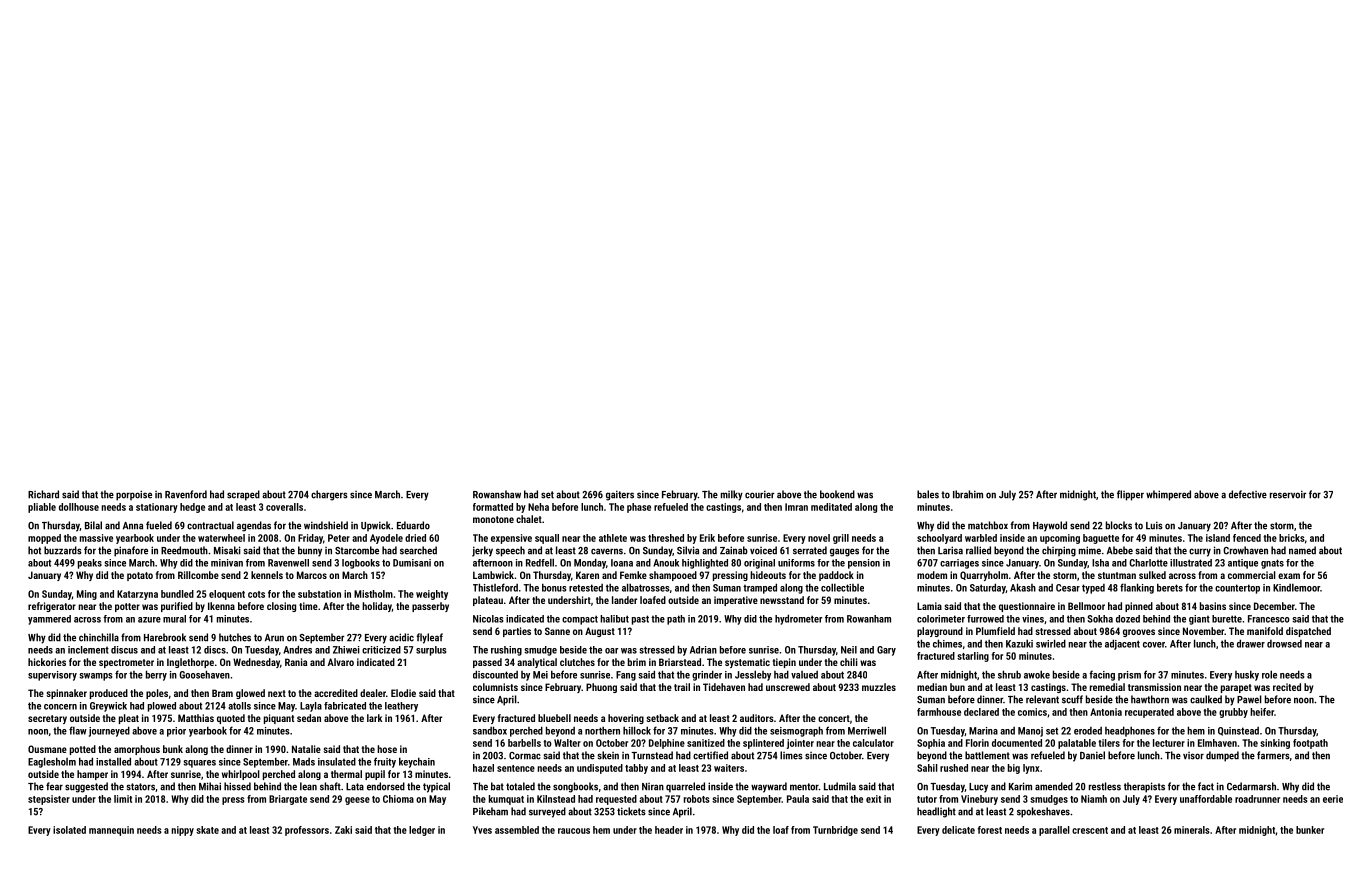  I want to click on hot, so click(34, 550).
